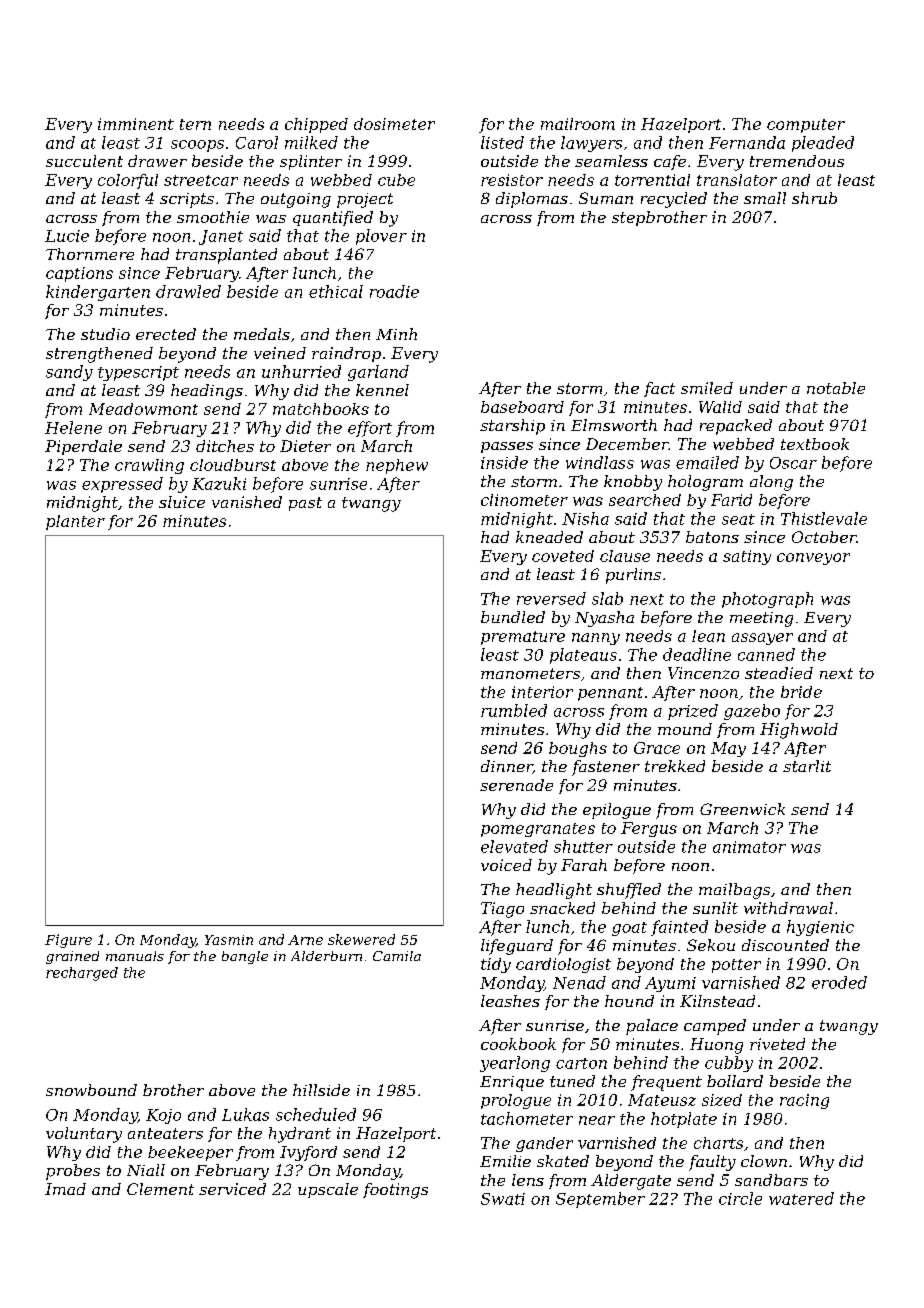 The height and width of the page is (1308, 924). Describe the element at coordinates (747, 142) in the page. I see `Fernanda` at that location.
